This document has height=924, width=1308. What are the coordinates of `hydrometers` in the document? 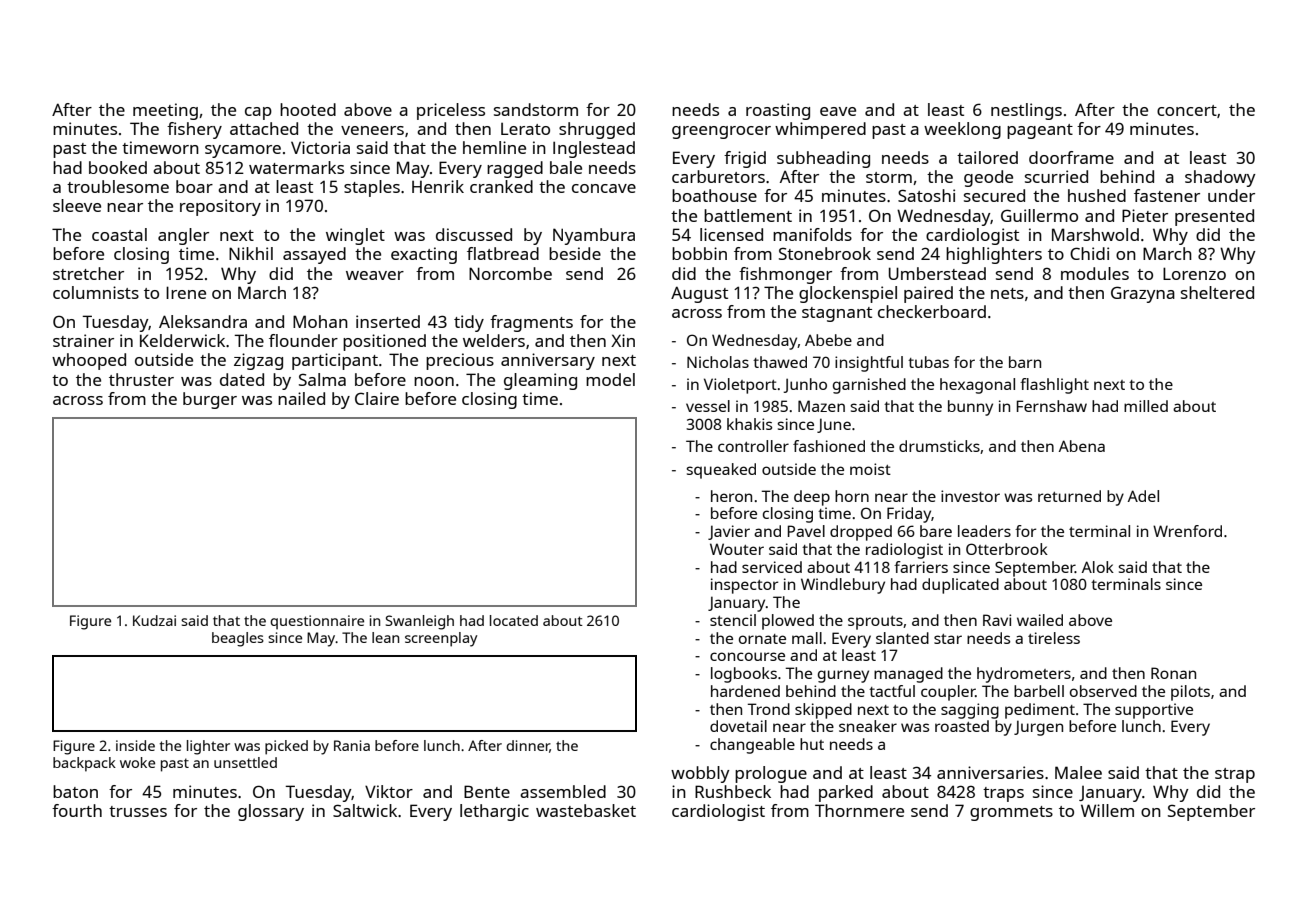 It's located at (1024, 675).
